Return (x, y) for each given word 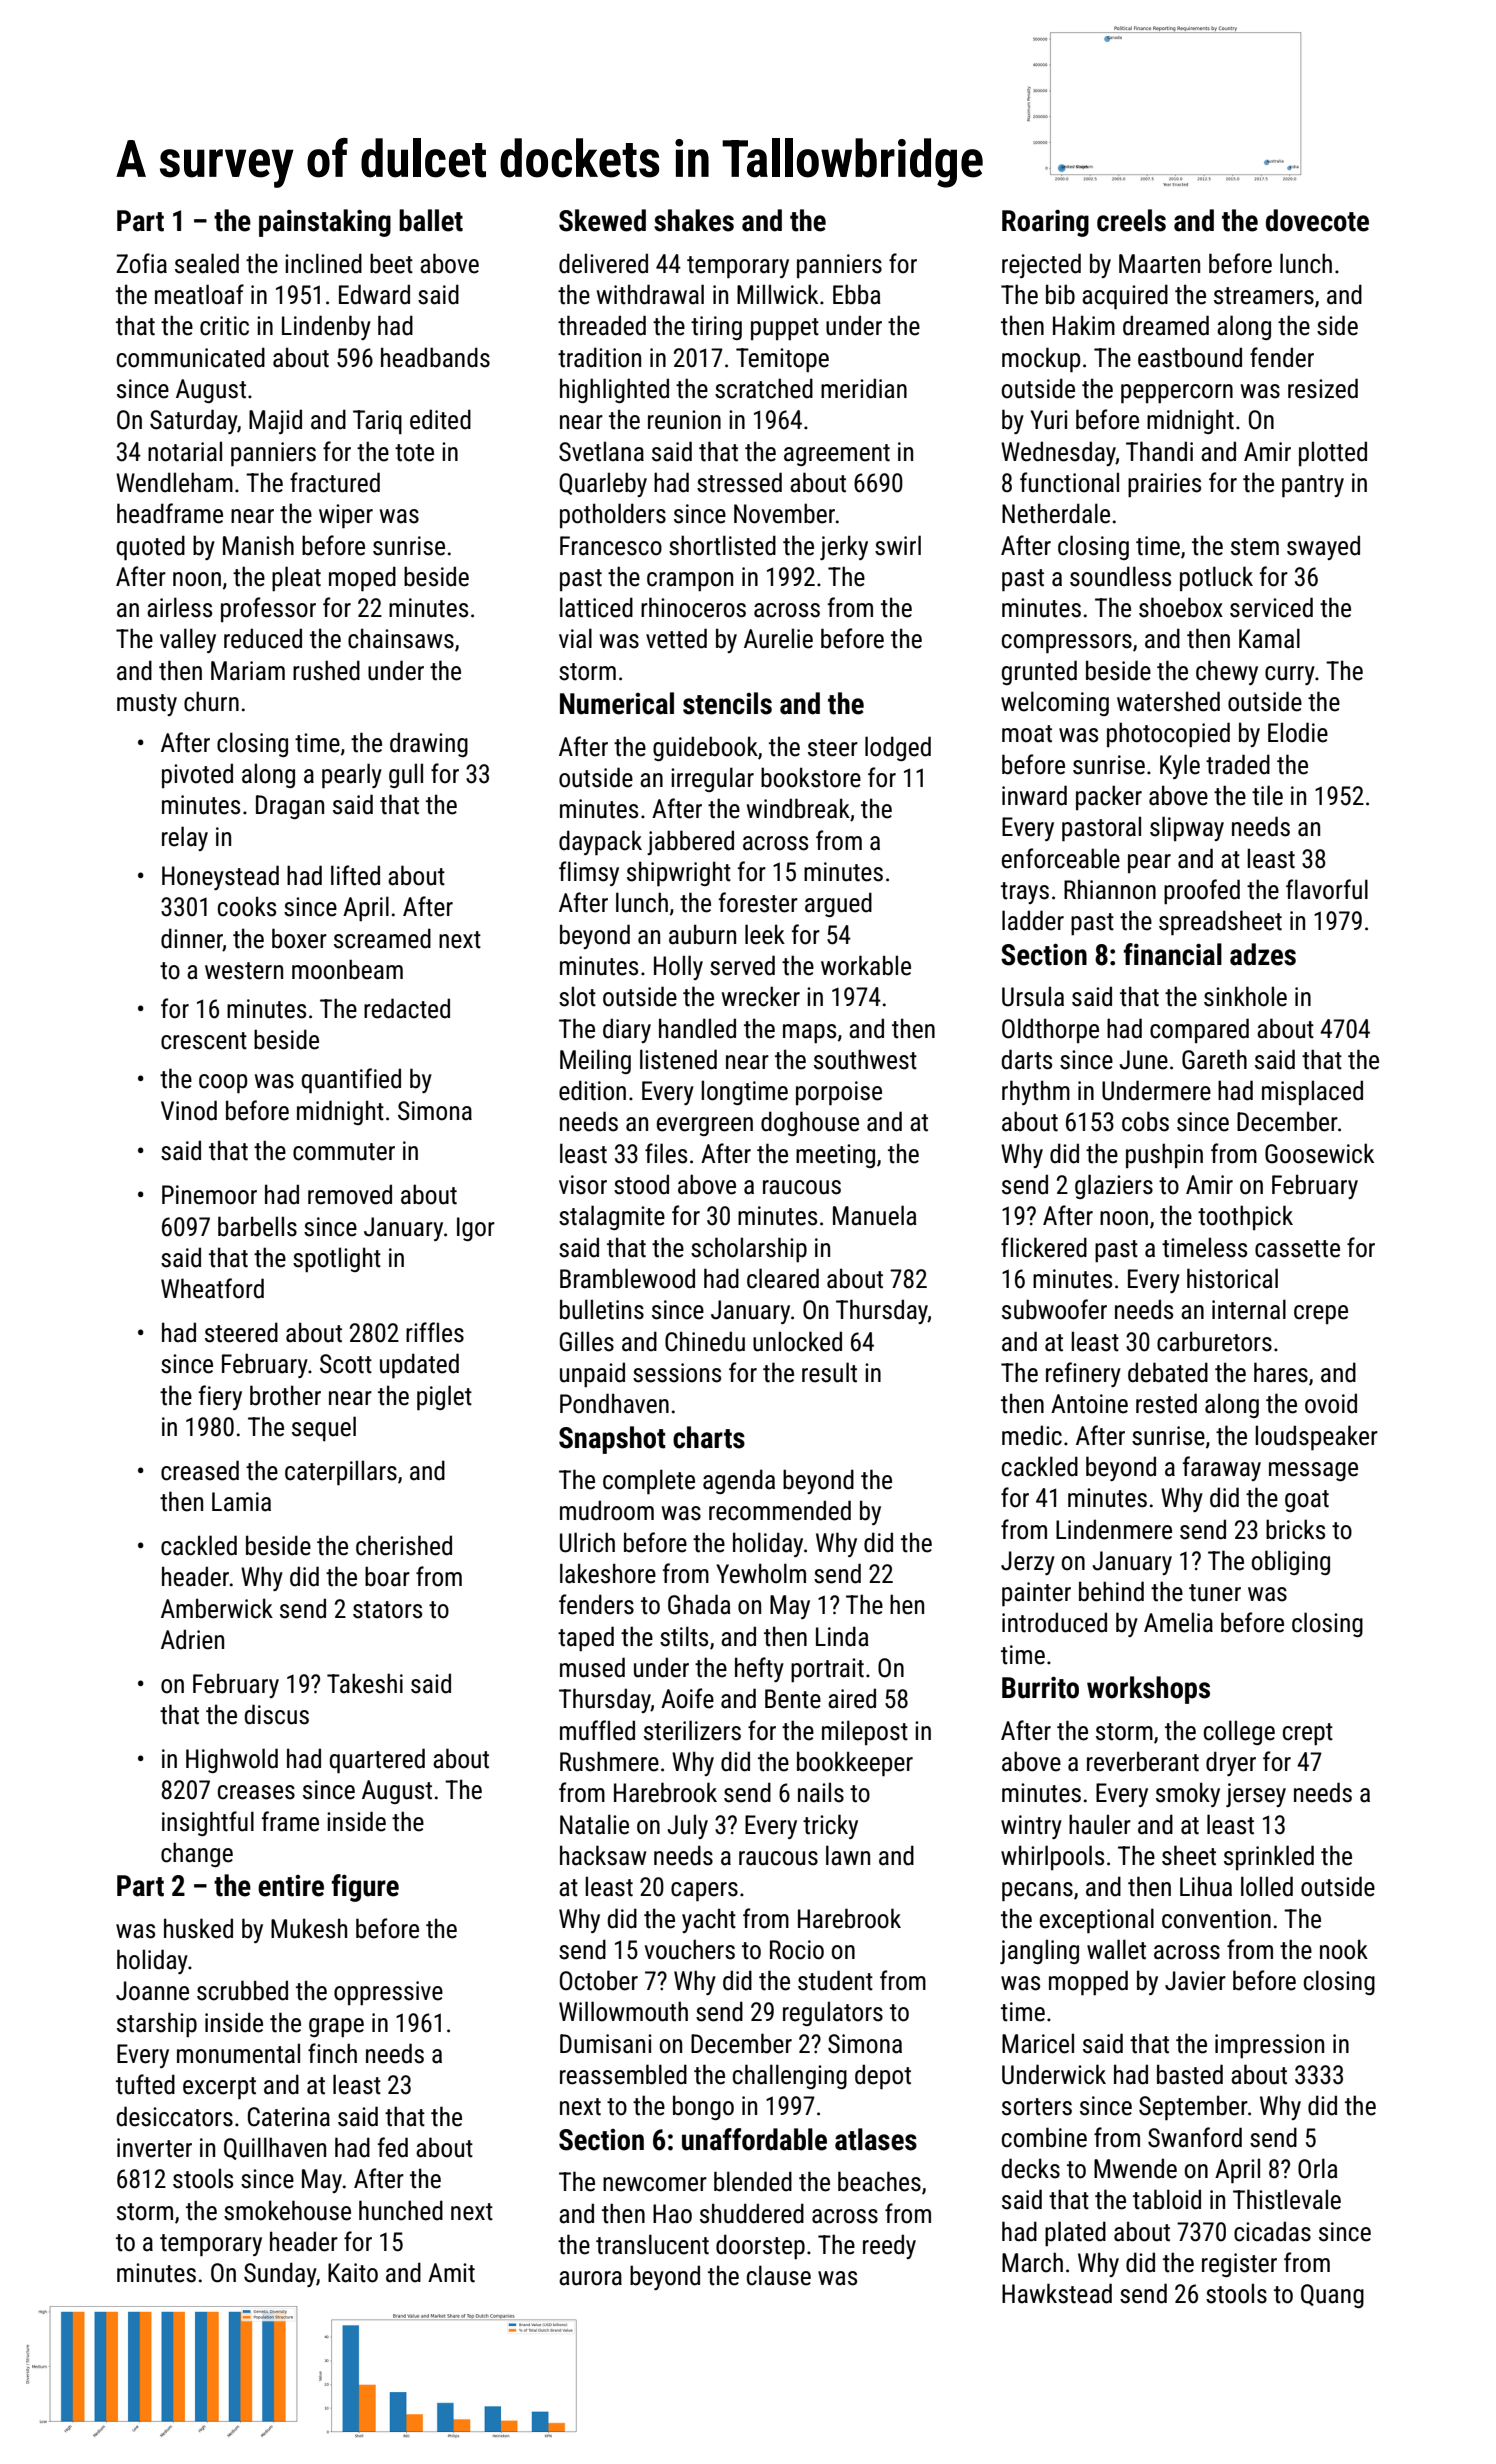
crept (1308, 1734)
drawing (429, 744)
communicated (191, 357)
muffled (597, 1730)
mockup (1041, 359)
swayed (1323, 547)
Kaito (353, 2273)
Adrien (192, 1639)
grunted (1039, 672)
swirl (898, 545)
